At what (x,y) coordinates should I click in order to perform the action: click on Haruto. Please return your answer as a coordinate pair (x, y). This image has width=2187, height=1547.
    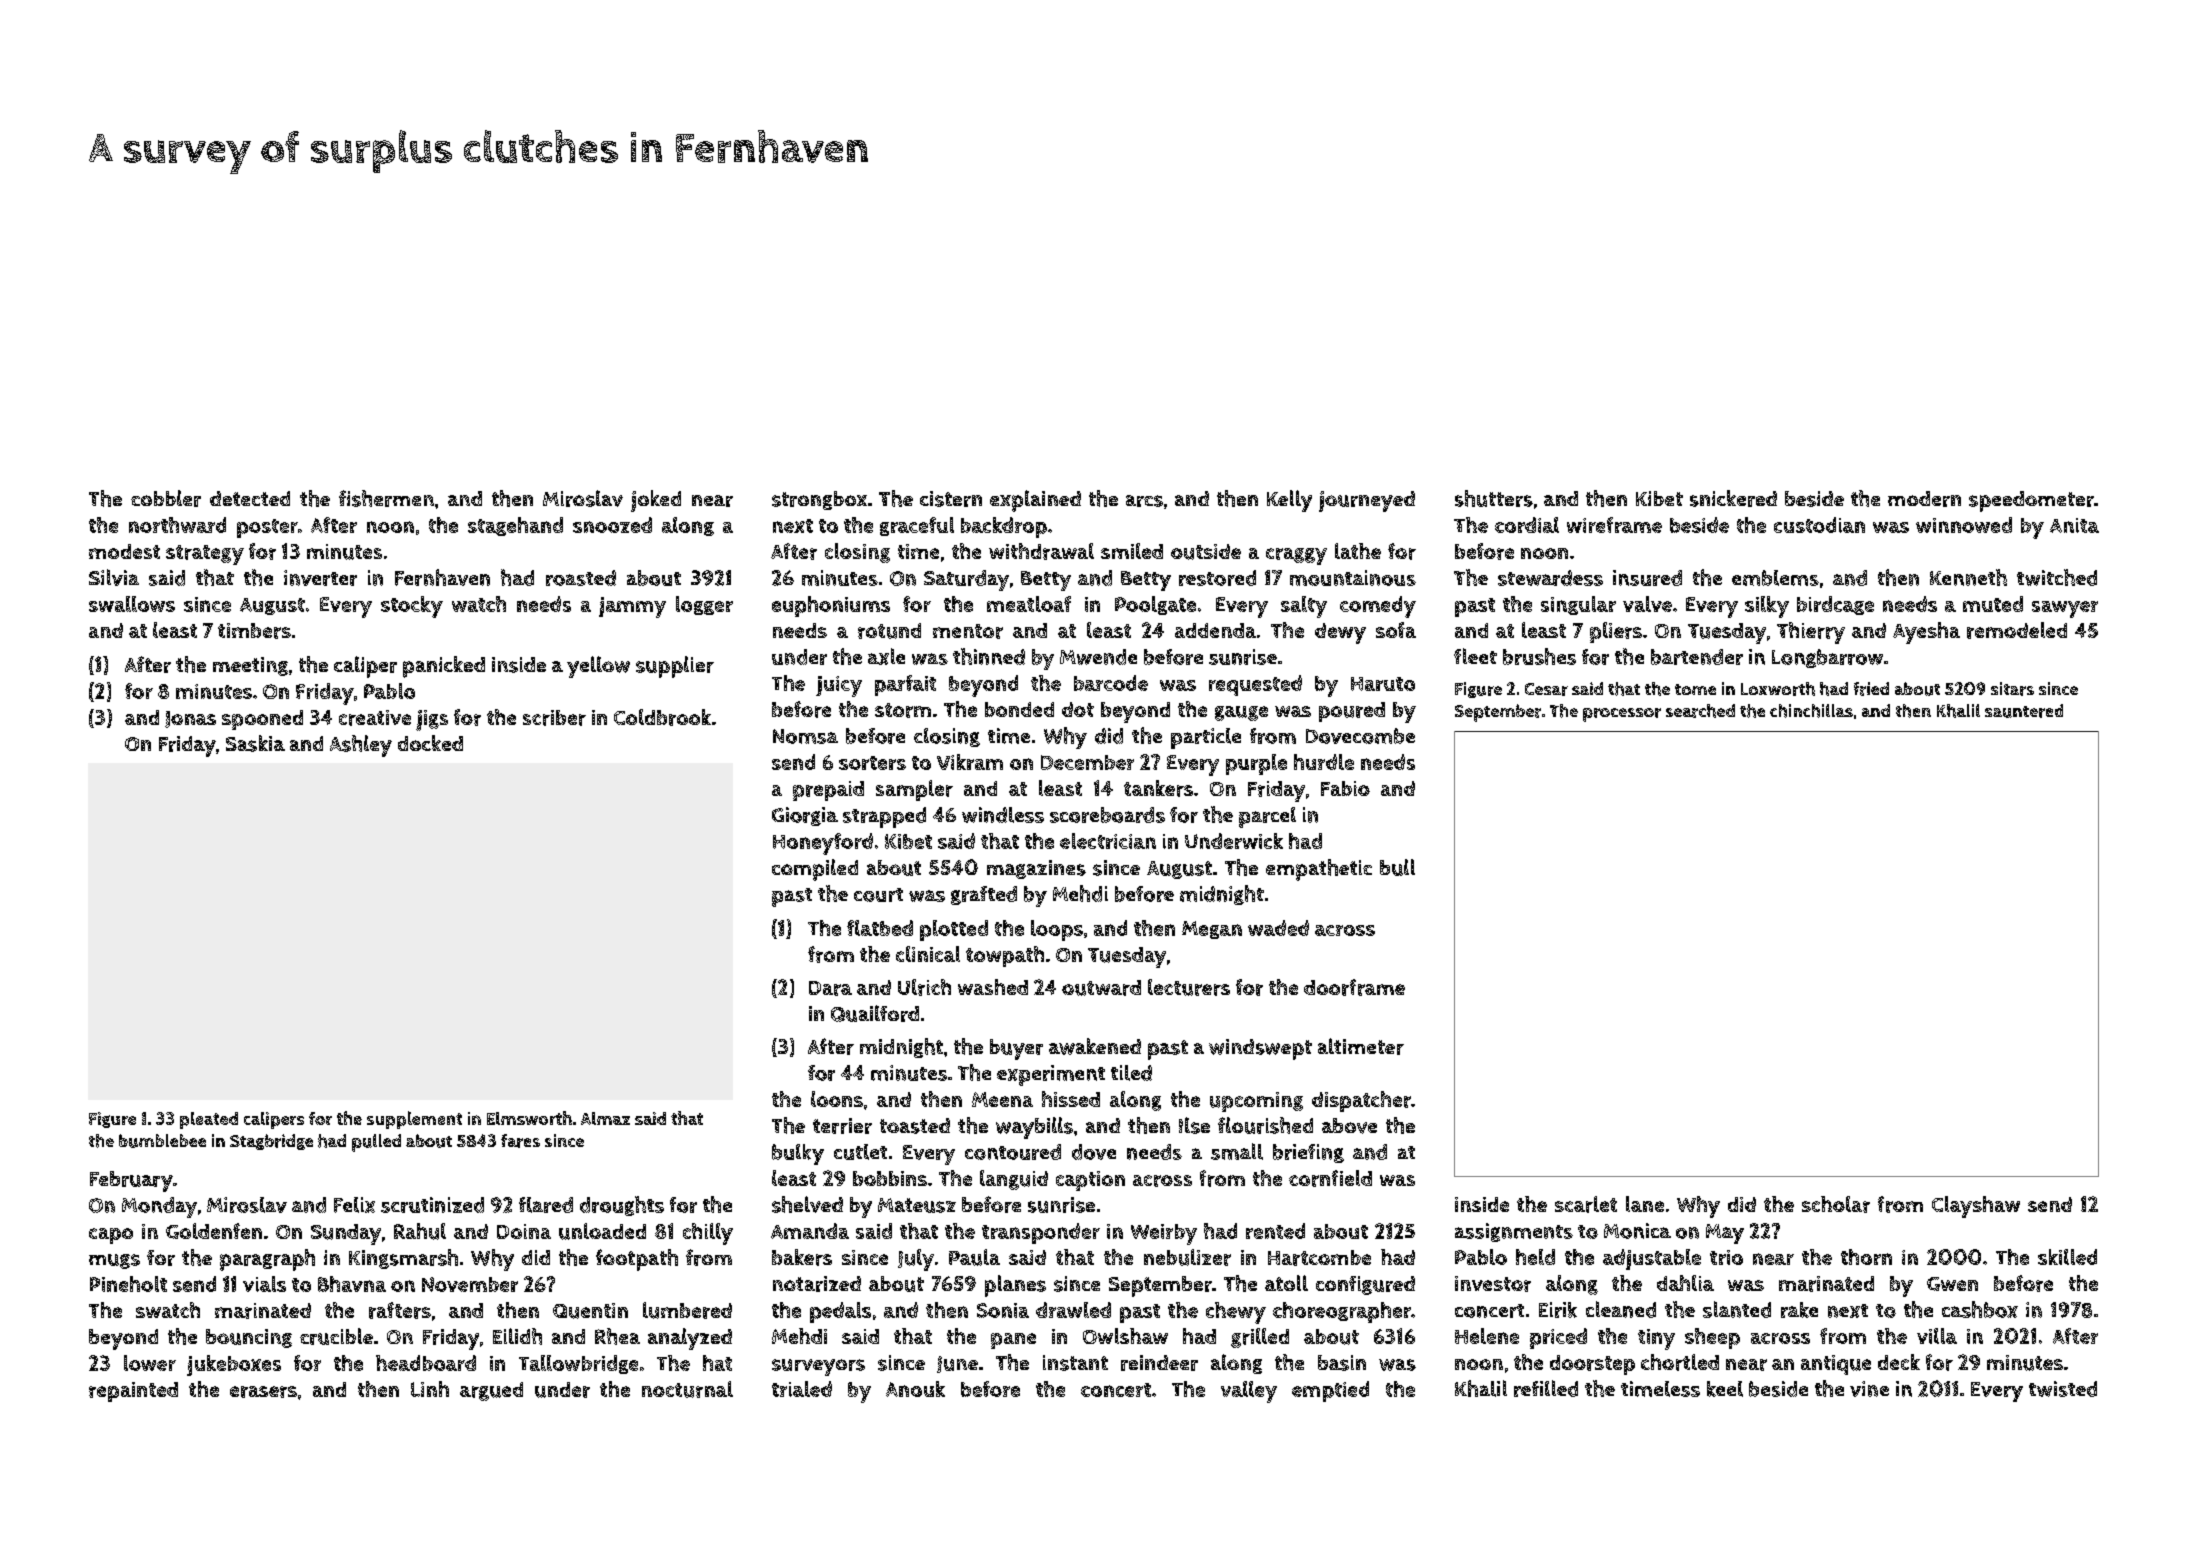
    Looking at the image, I should click on (1383, 684).
